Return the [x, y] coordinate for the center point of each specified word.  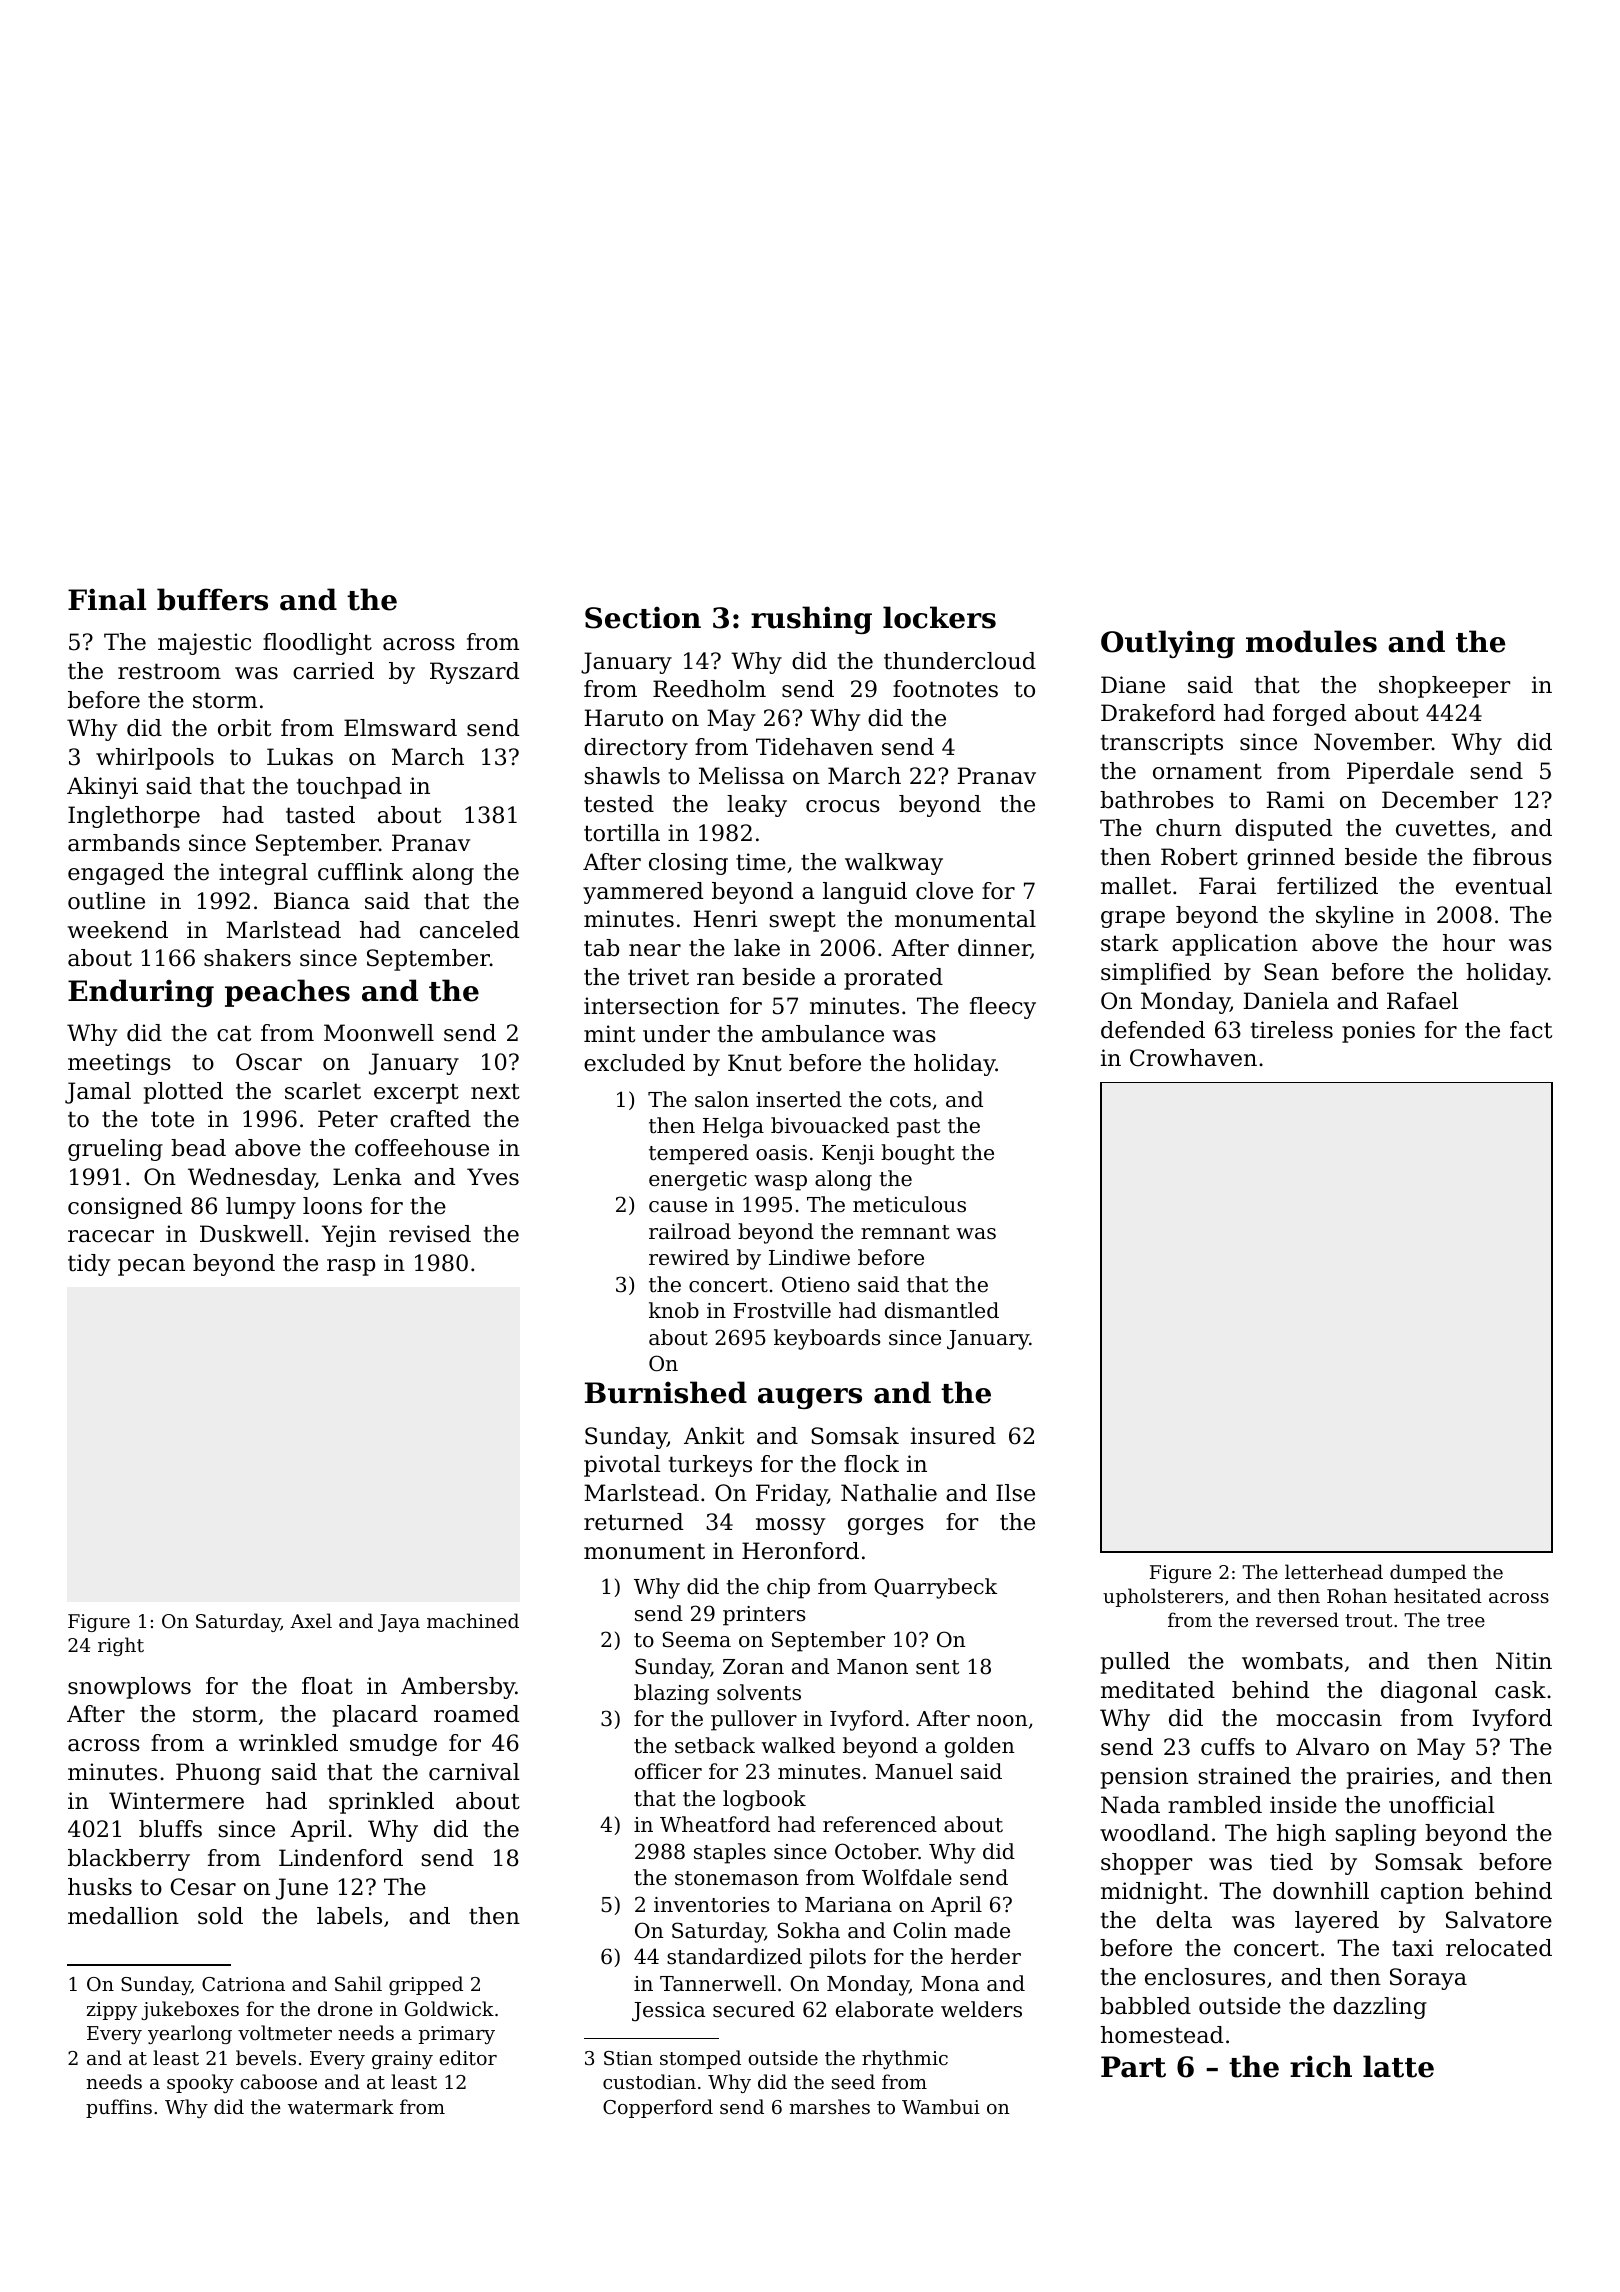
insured [953, 1436]
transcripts [1162, 744]
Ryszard [474, 673]
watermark [341, 2106]
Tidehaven [814, 747]
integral [263, 874]
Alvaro [1332, 1747]
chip [788, 1588]
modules [1311, 641]
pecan [151, 1267]
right [121, 1646]
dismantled [942, 1310]
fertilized [1327, 886]
